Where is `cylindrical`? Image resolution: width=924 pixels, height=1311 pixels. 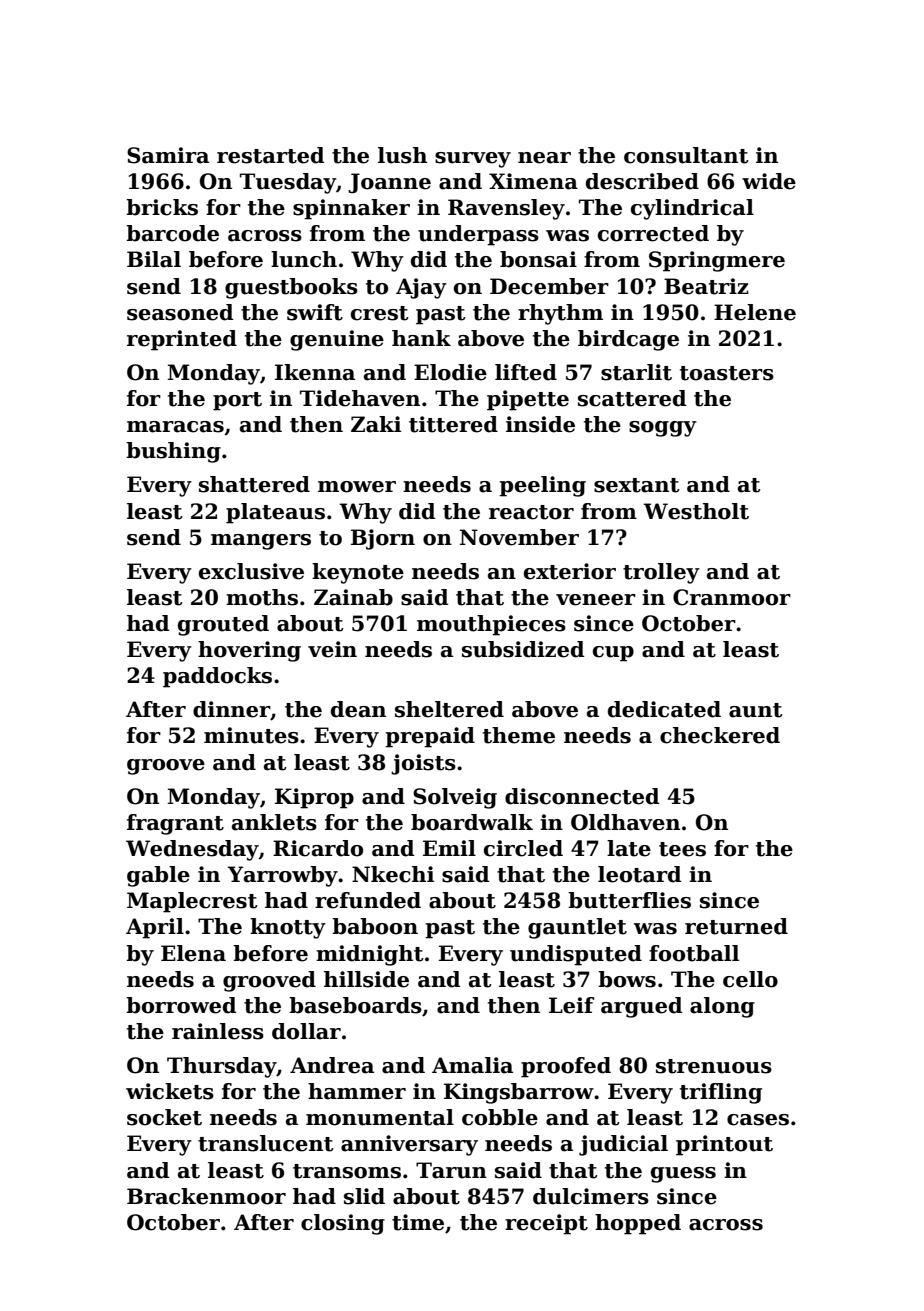 cylindrical is located at coordinates (692, 209).
